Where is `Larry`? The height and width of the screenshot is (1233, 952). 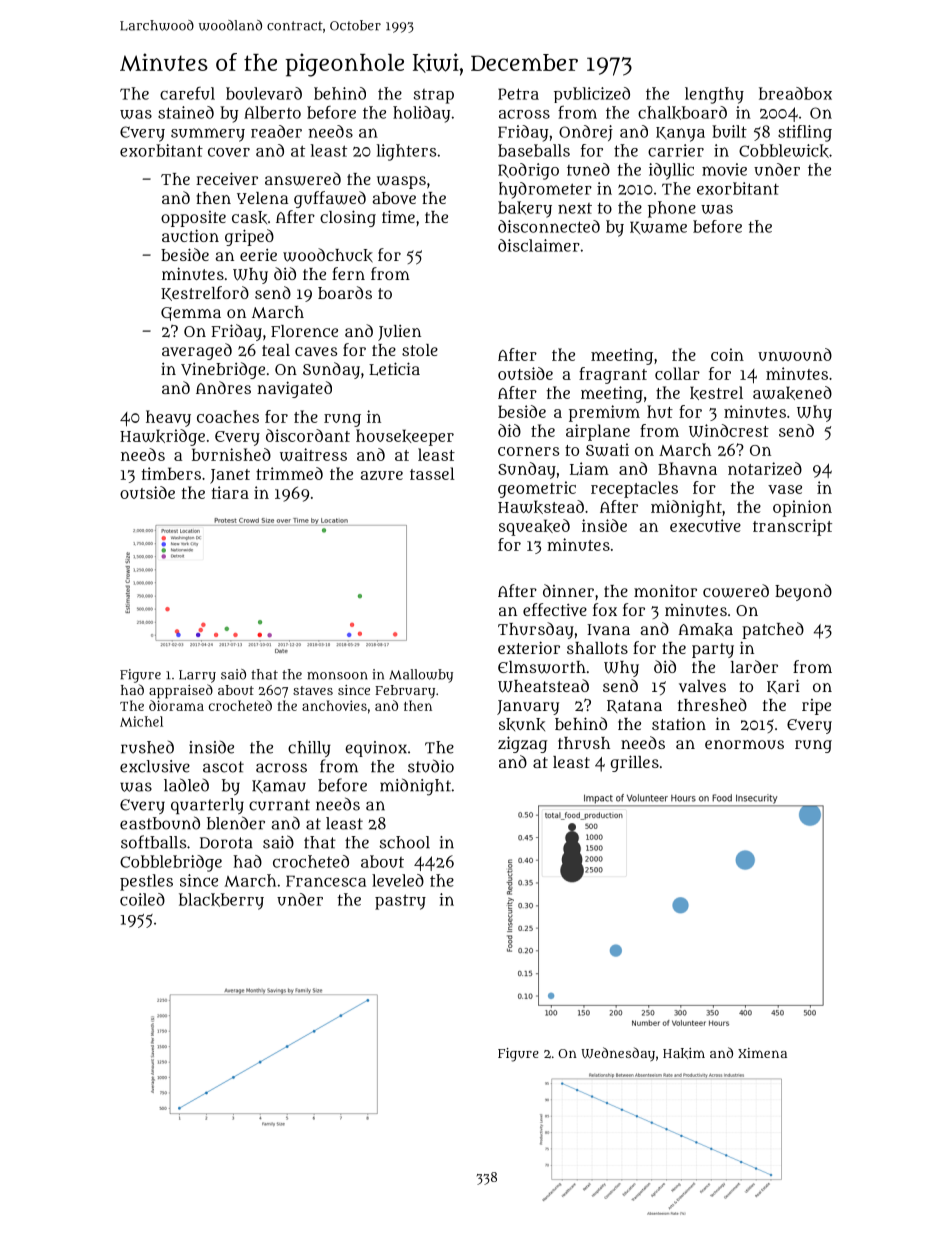
Larry is located at coordinates (197, 676).
